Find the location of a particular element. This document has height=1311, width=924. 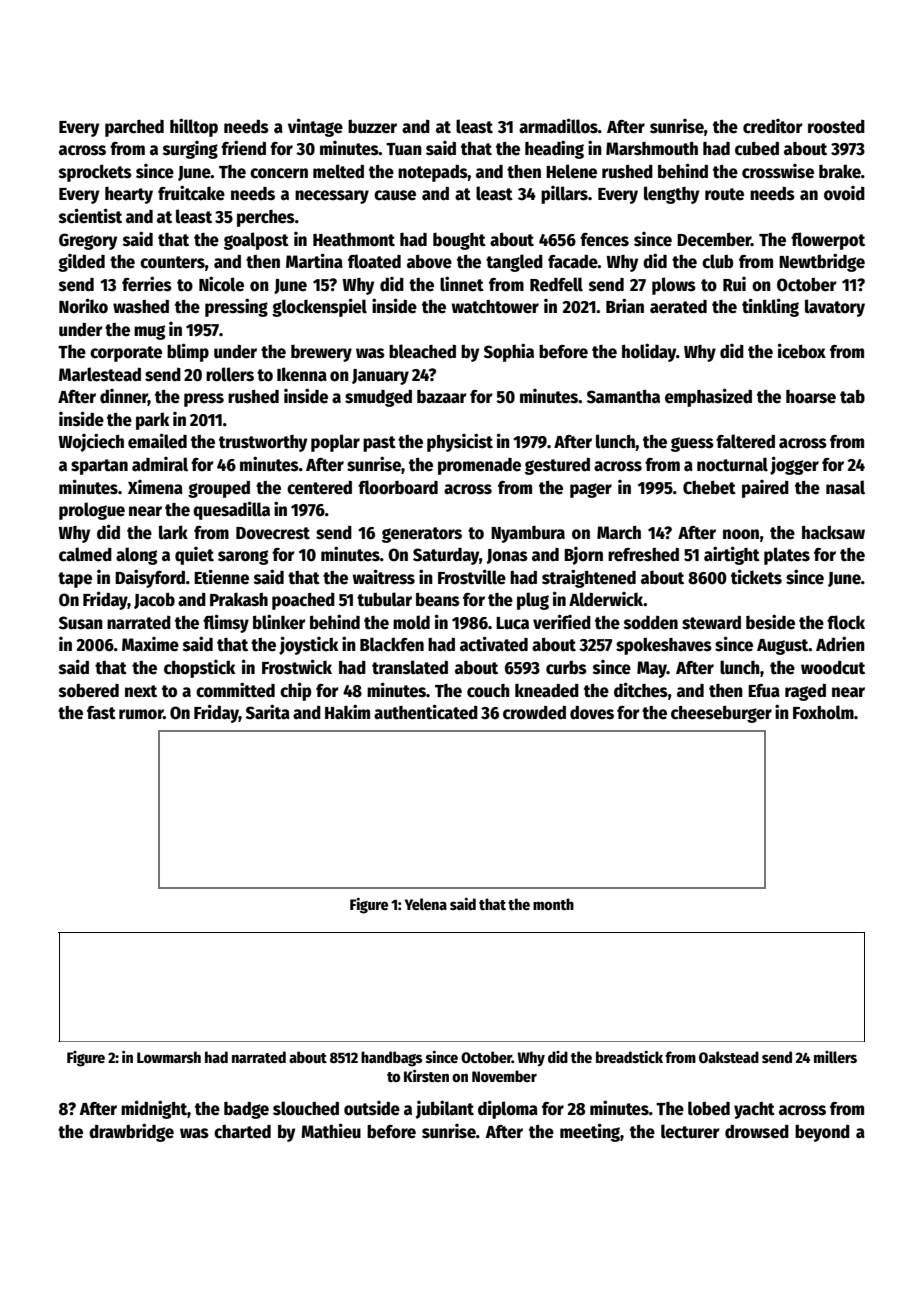

Foxholm is located at coordinates (823, 712).
